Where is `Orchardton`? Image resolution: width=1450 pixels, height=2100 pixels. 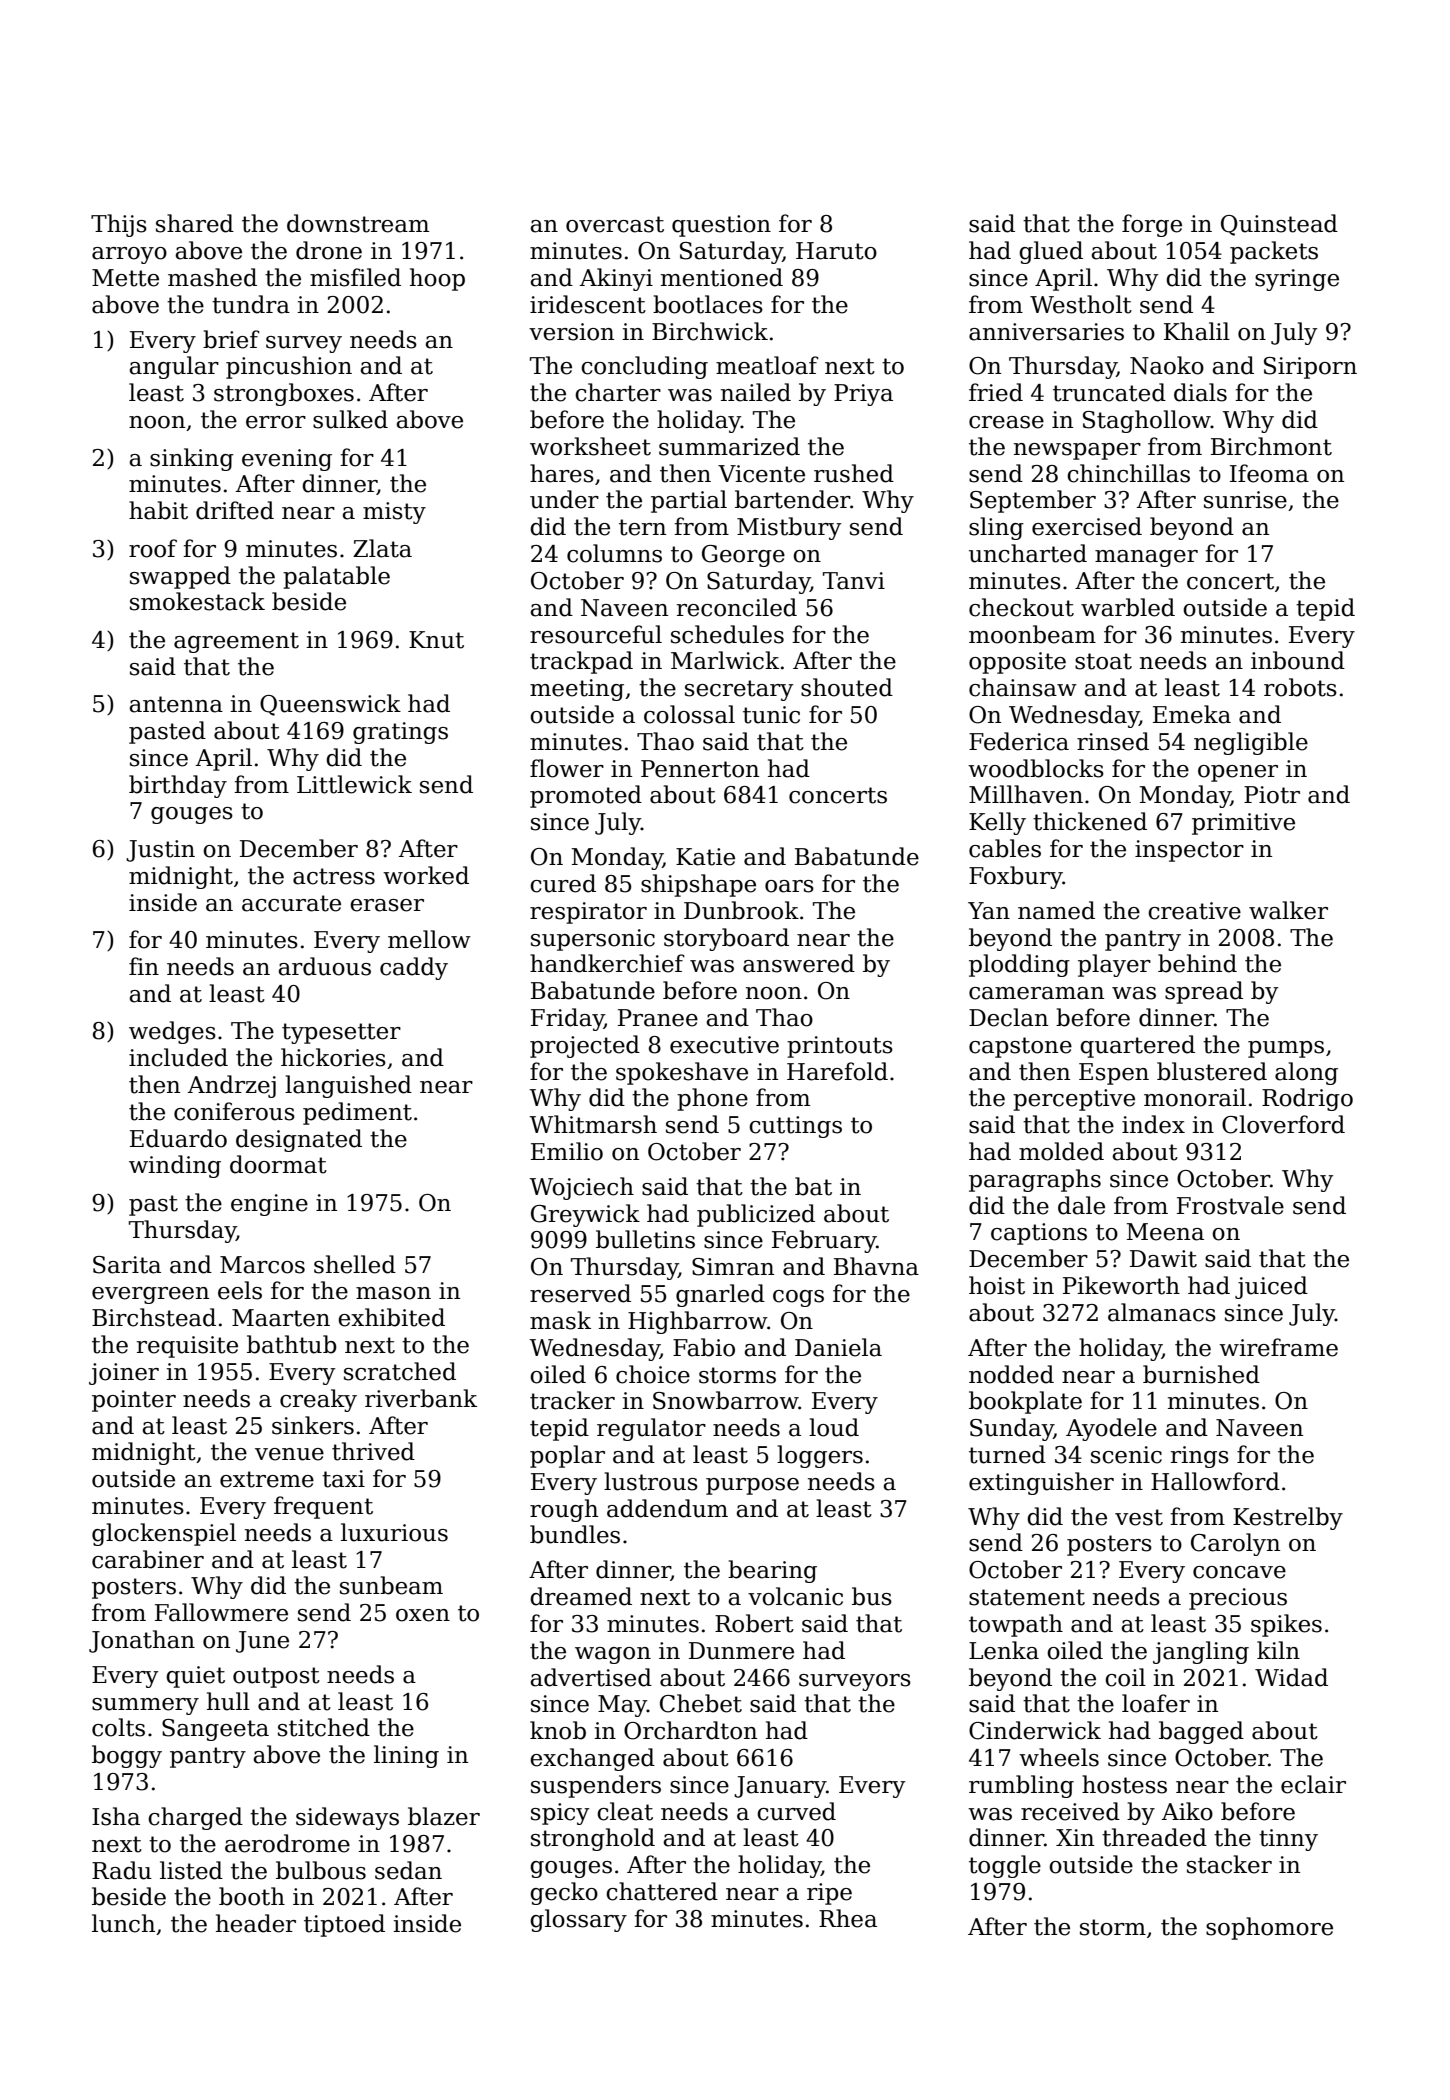 Orchardton is located at coordinates (690, 1730).
